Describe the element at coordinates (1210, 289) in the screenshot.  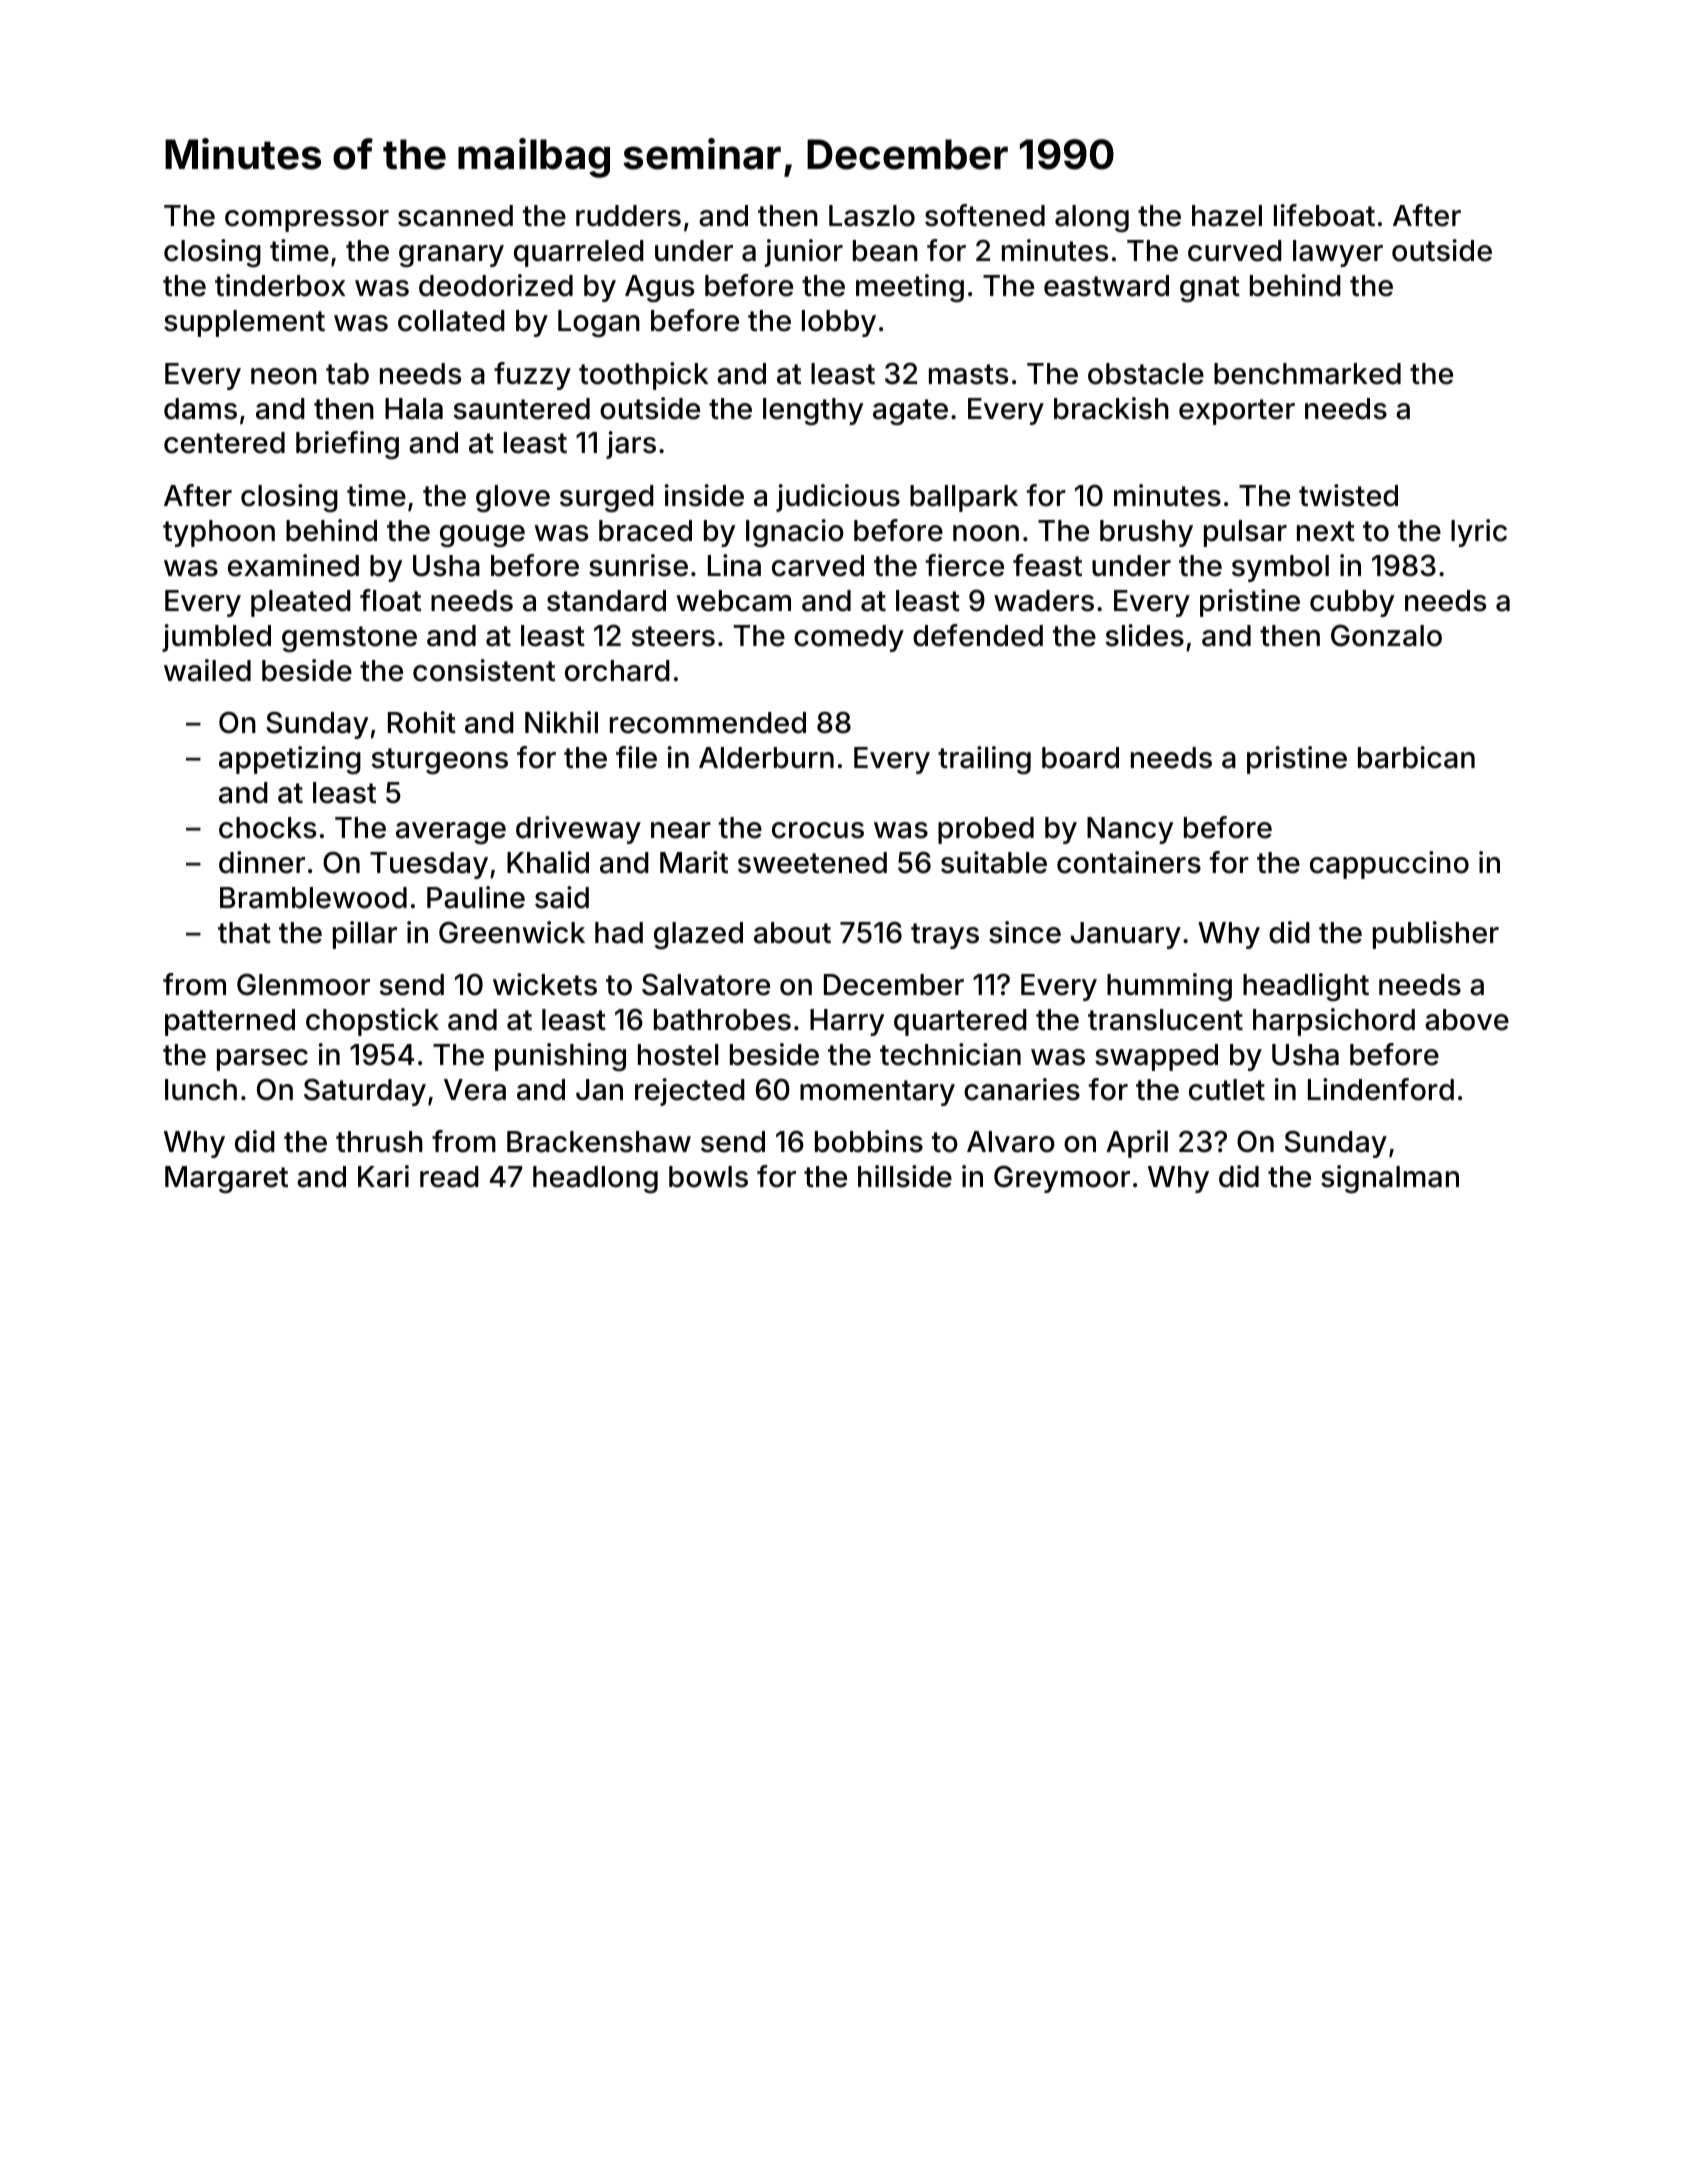
I see `gnat` at that location.
